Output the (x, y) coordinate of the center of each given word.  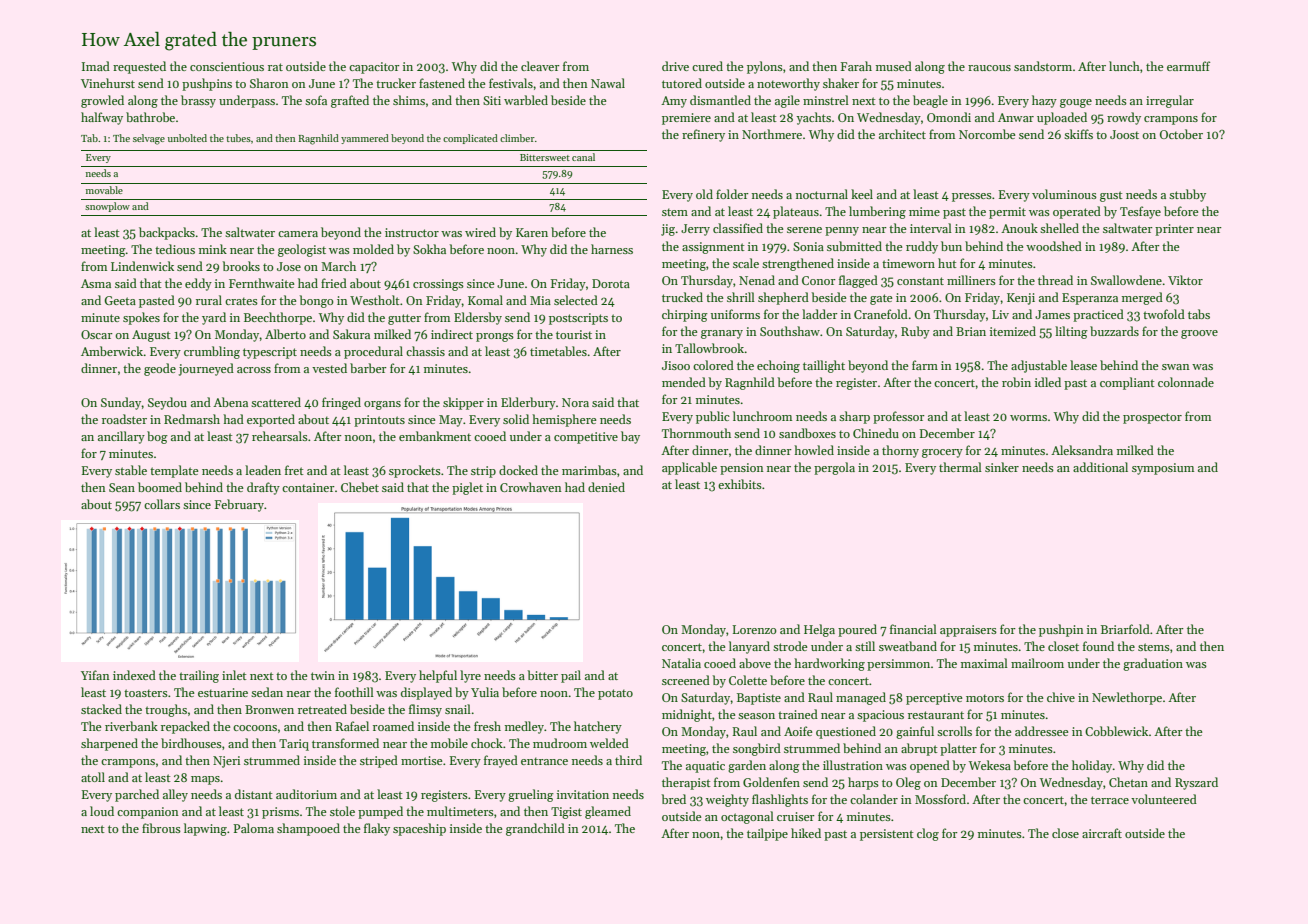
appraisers (968, 631)
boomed (160, 487)
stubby (1187, 195)
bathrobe (150, 117)
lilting (1071, 332)
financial (913, 629)
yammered (365, 139)
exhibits (740, 484)
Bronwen (269, 709)
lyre (470, 676)
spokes (141, 318)
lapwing (205, 829)
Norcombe (987, 134)
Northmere (772, 134)
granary (722, 334)
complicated (470, 139)
